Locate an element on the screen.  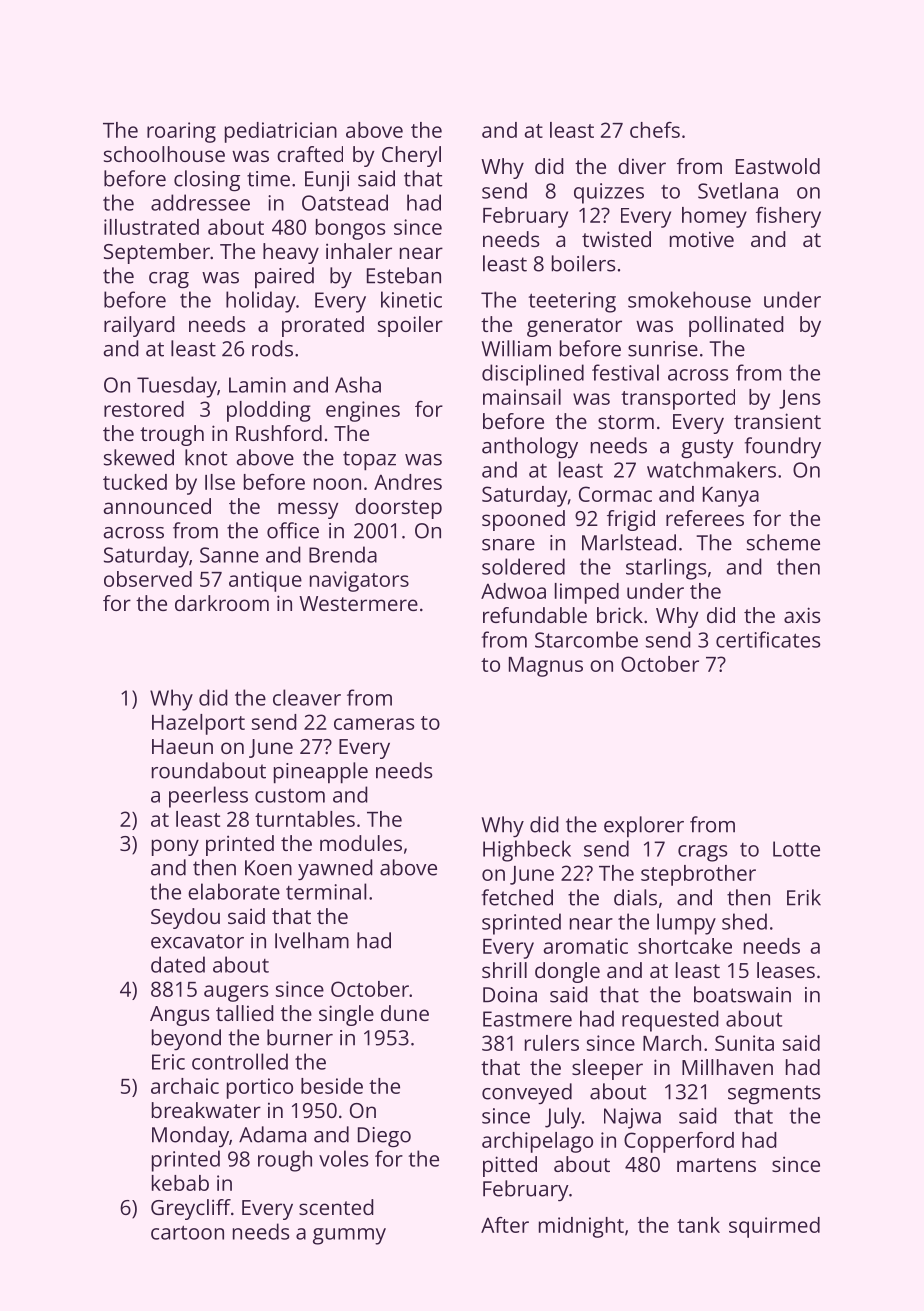
Hazelport is located at coordinates (198, 724).
